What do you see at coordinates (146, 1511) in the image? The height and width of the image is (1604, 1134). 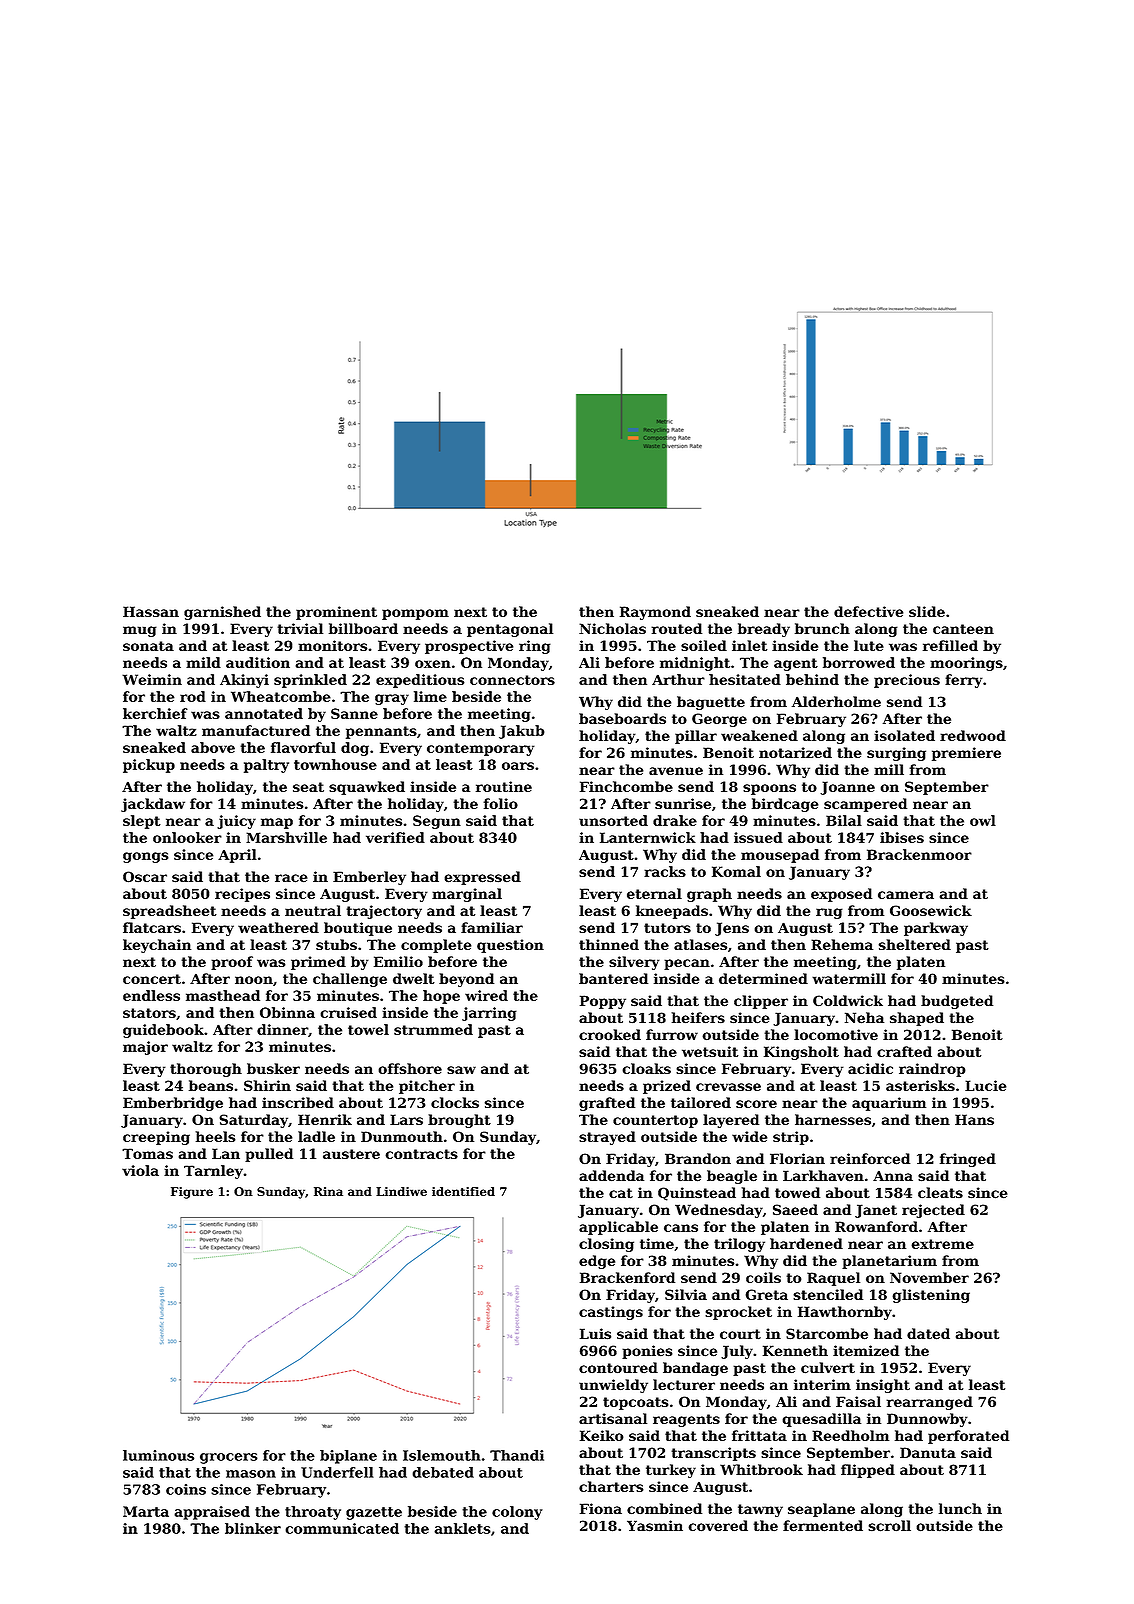 I see `Marta` at bounding box center [146, 1511].
